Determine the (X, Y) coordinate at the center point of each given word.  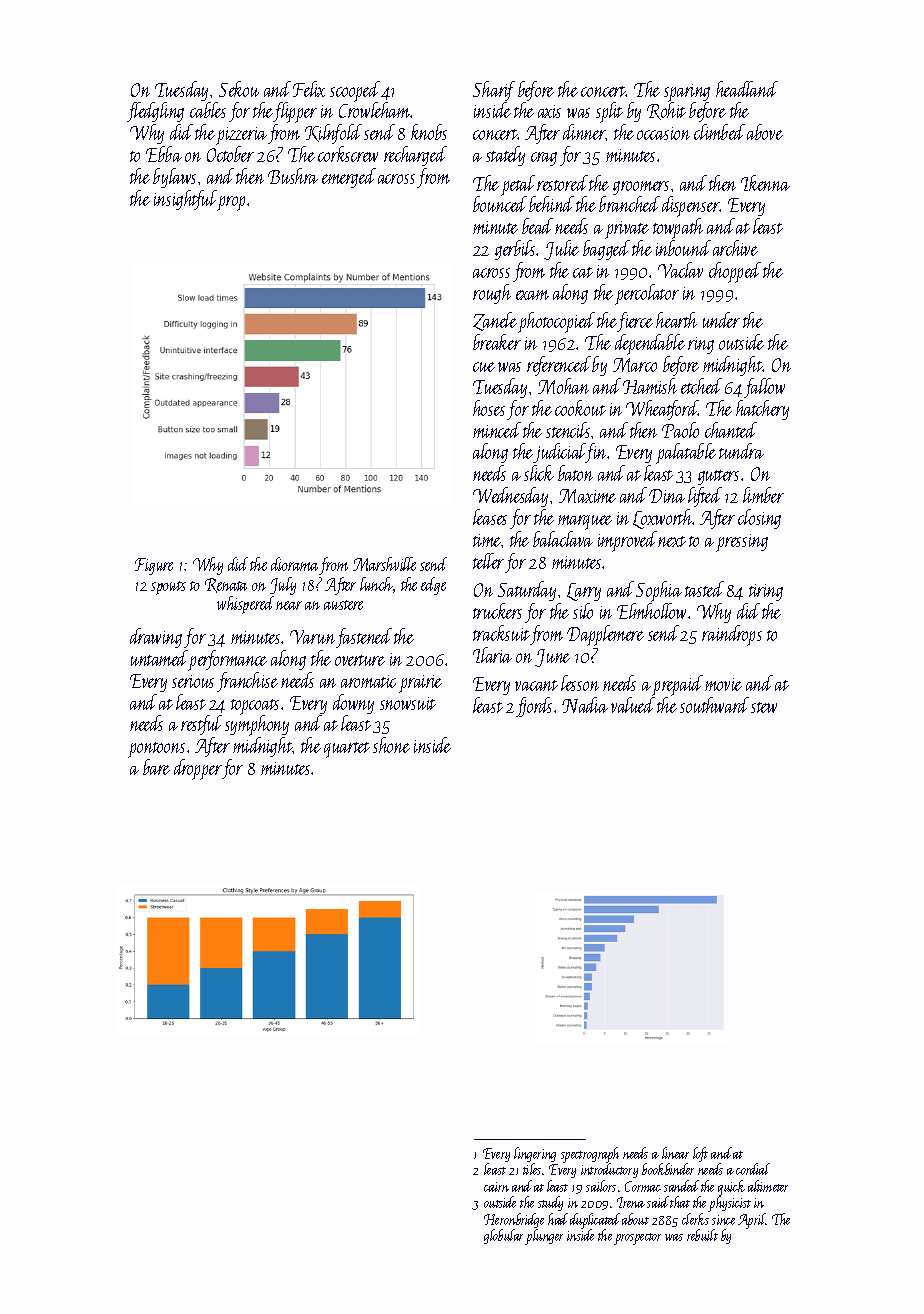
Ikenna (765, 183)
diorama (294, 564)
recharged (415, 156)
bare (156, 767)
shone (391, 745)
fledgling (155, 112)
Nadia (585, 705)
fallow (764, 388)
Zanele (495, 321)
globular (505, 1237)
